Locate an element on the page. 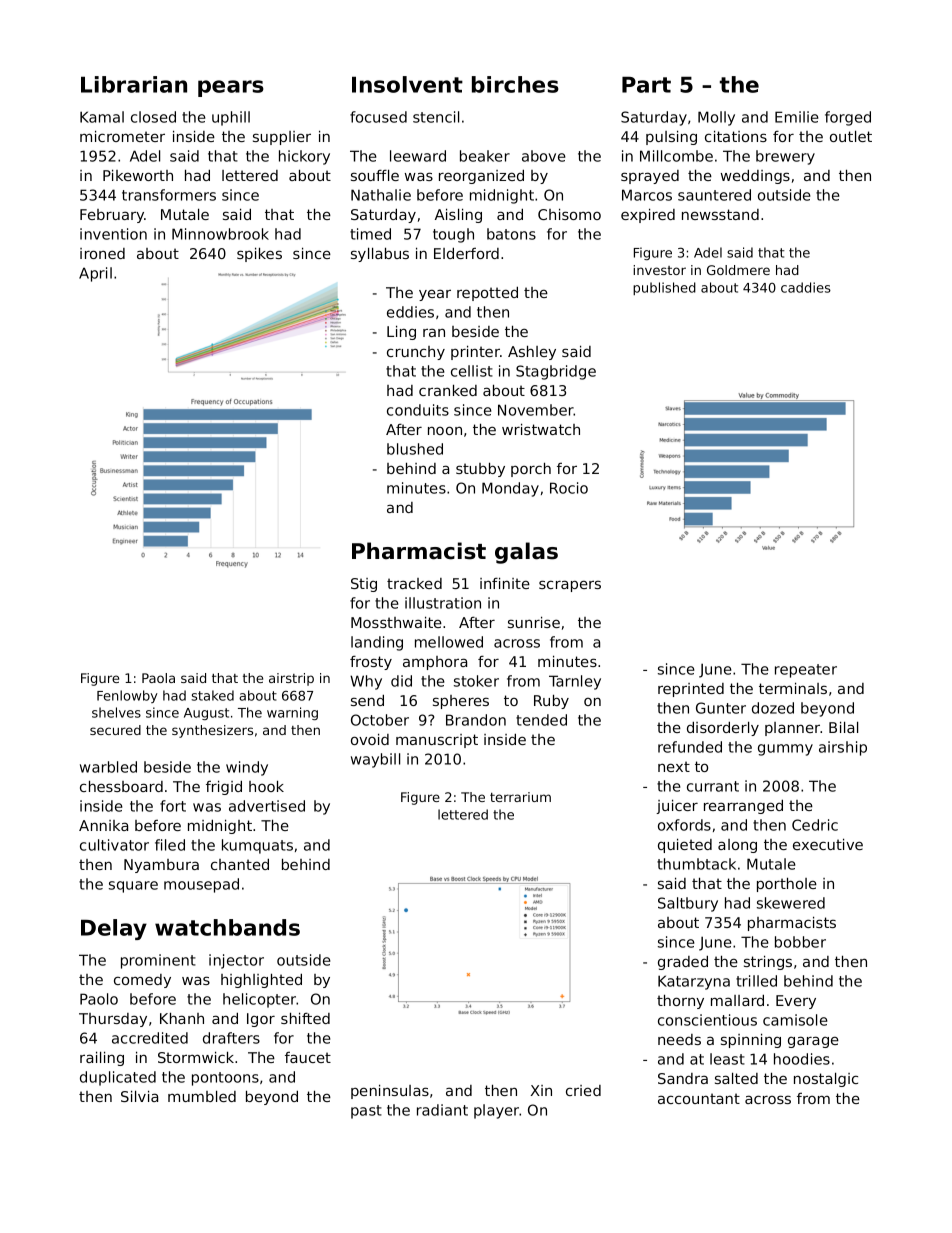  ironed is located at coordinates (102, 253).
